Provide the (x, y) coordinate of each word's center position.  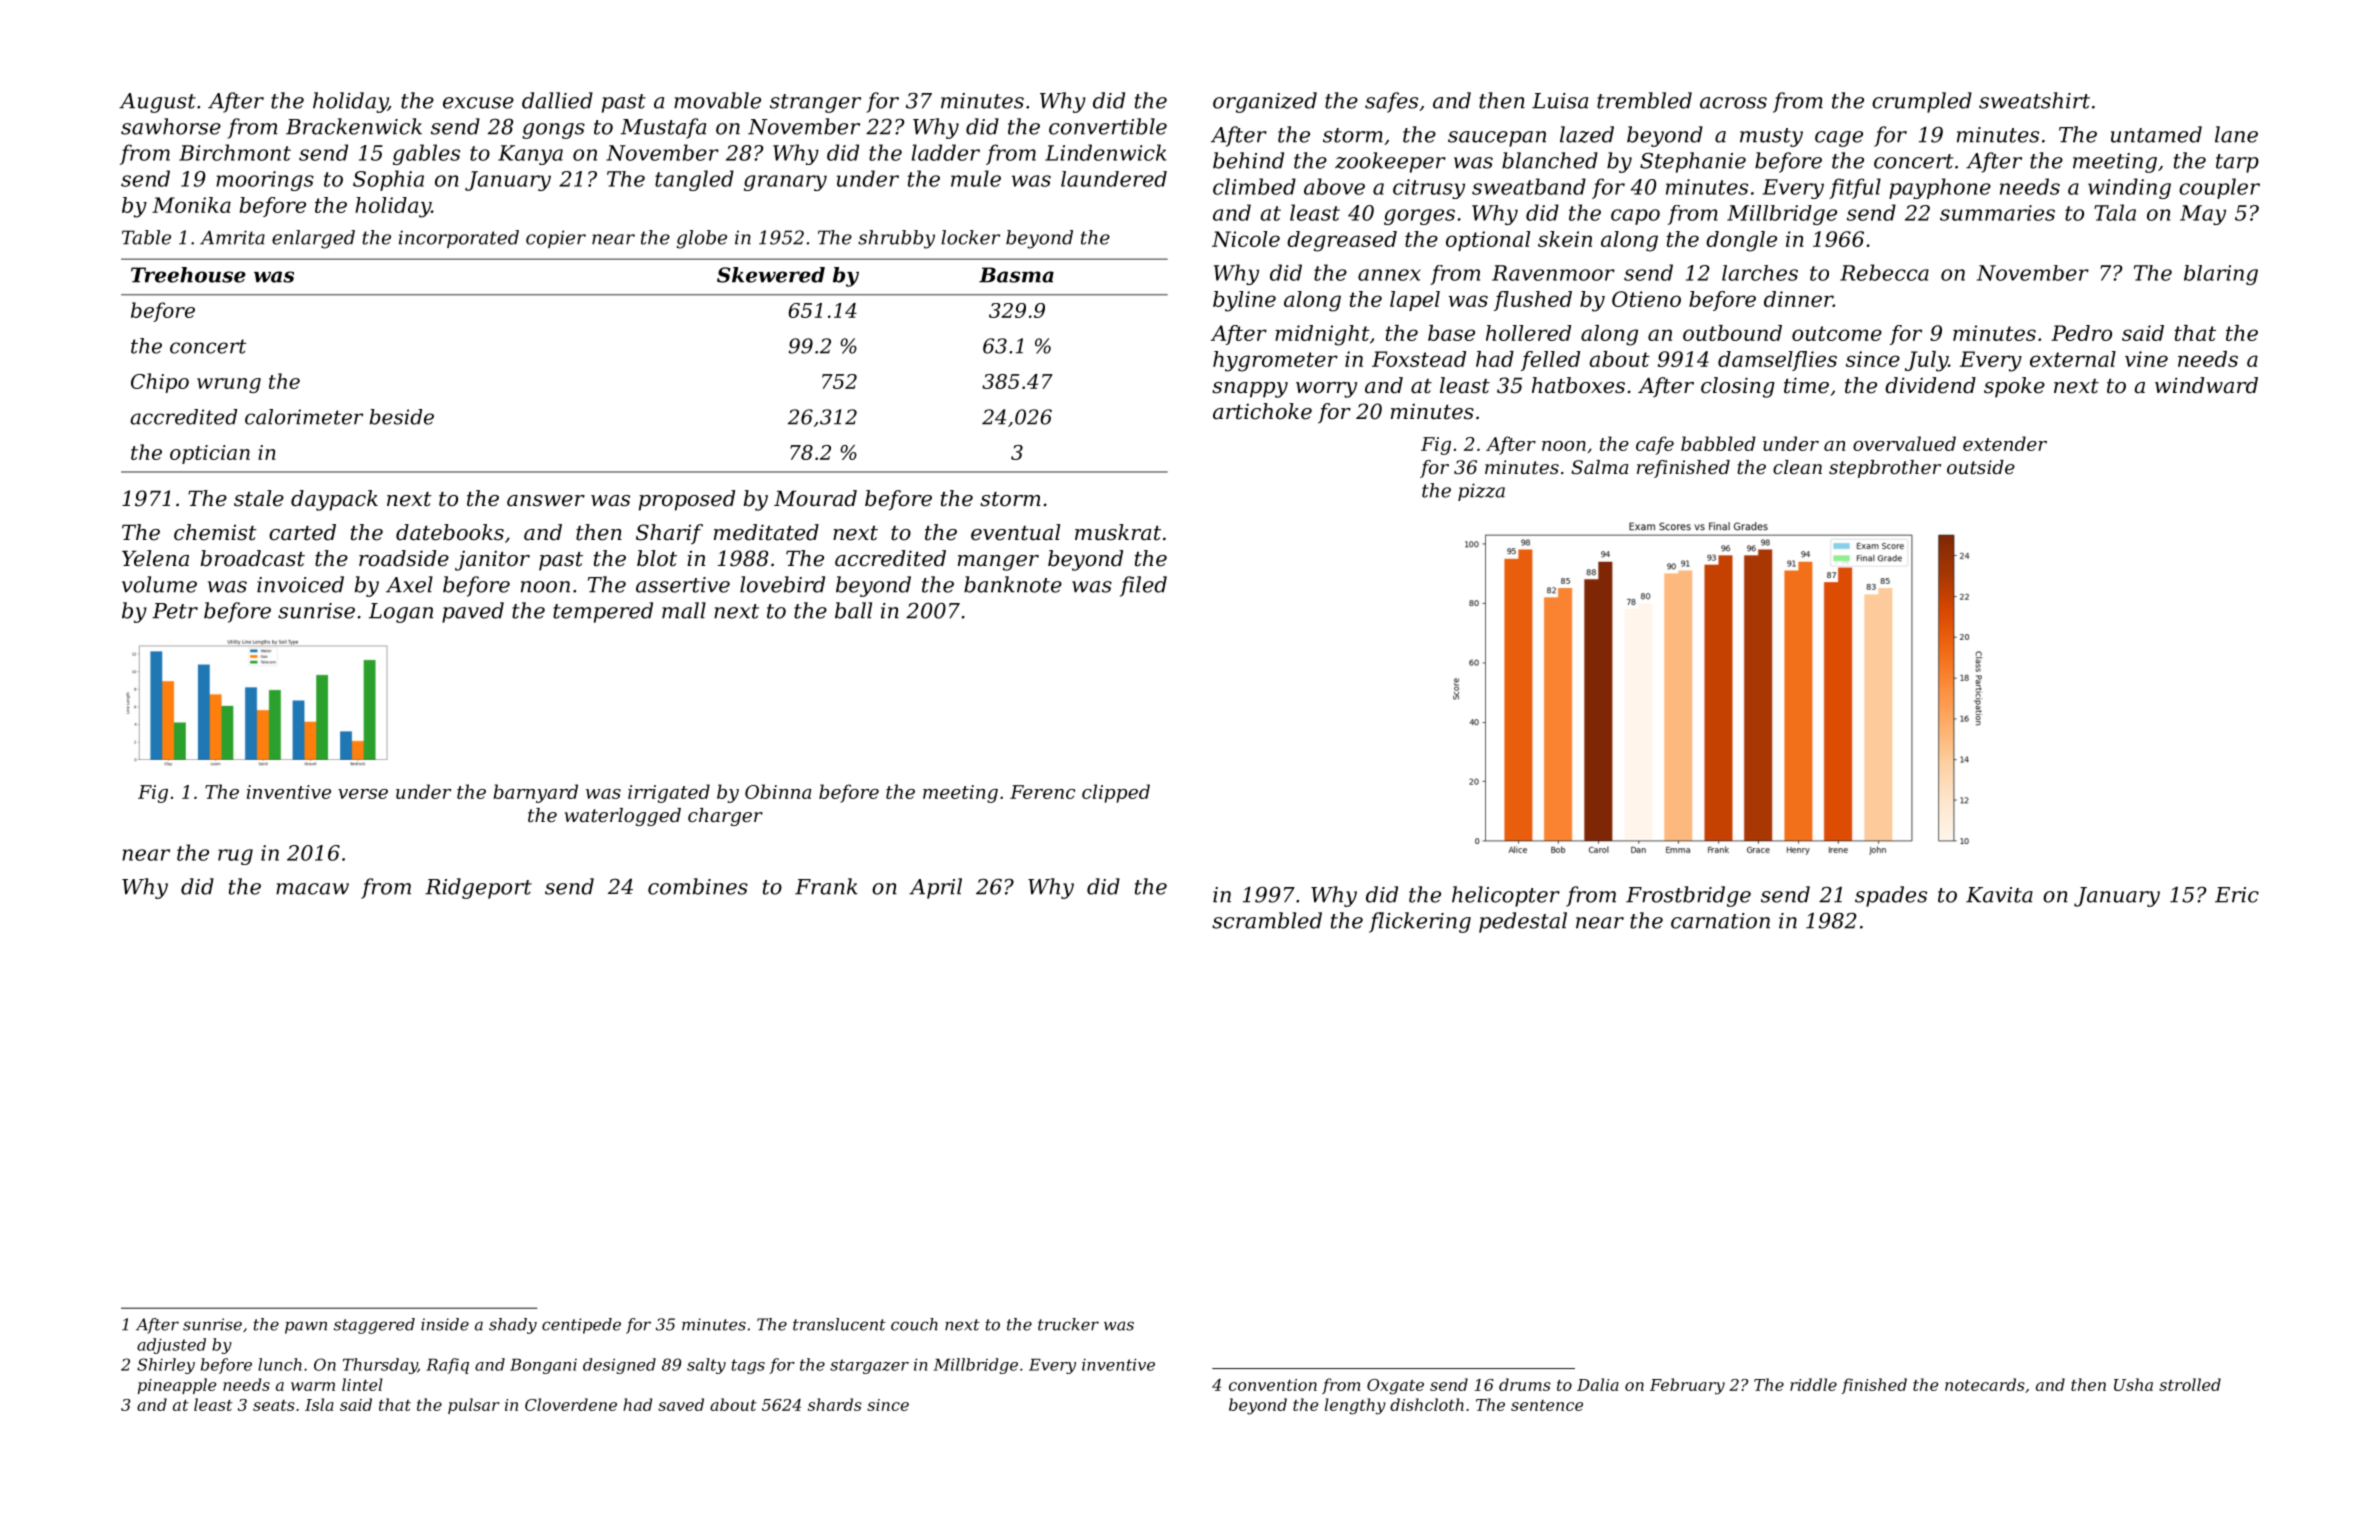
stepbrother (1885, 469)
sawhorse (171, 126)
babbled (1718, 443)
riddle (1813, 1384)
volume (159, 584)
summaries (1997, 213)
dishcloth (1427, 1404)
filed (1143, 586)
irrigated (669, 793)
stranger (815, 103)
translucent (839, 1324)
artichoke (1262, 411)
